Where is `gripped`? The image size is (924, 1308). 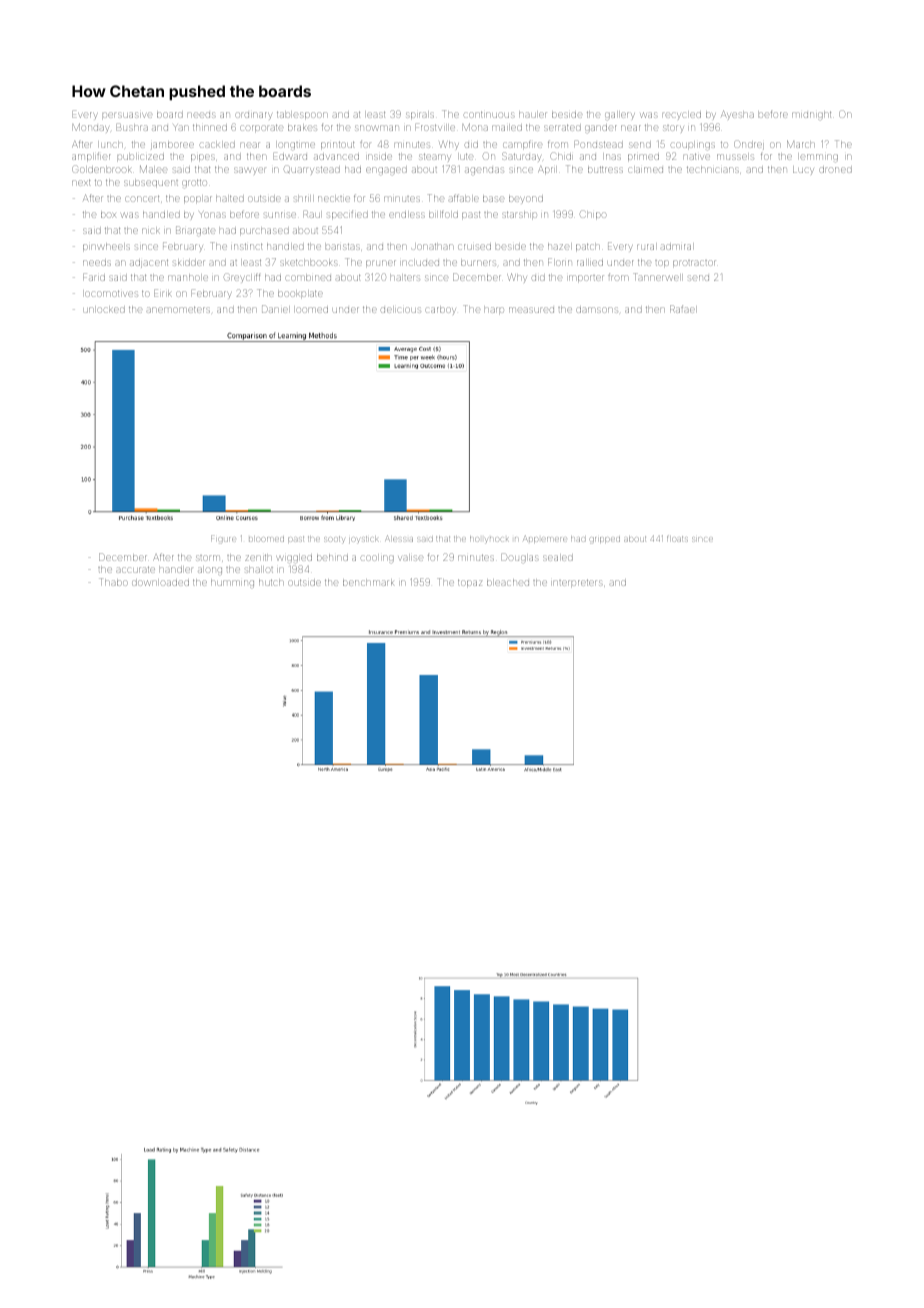
gripped is located at coordinates (605, 540).
